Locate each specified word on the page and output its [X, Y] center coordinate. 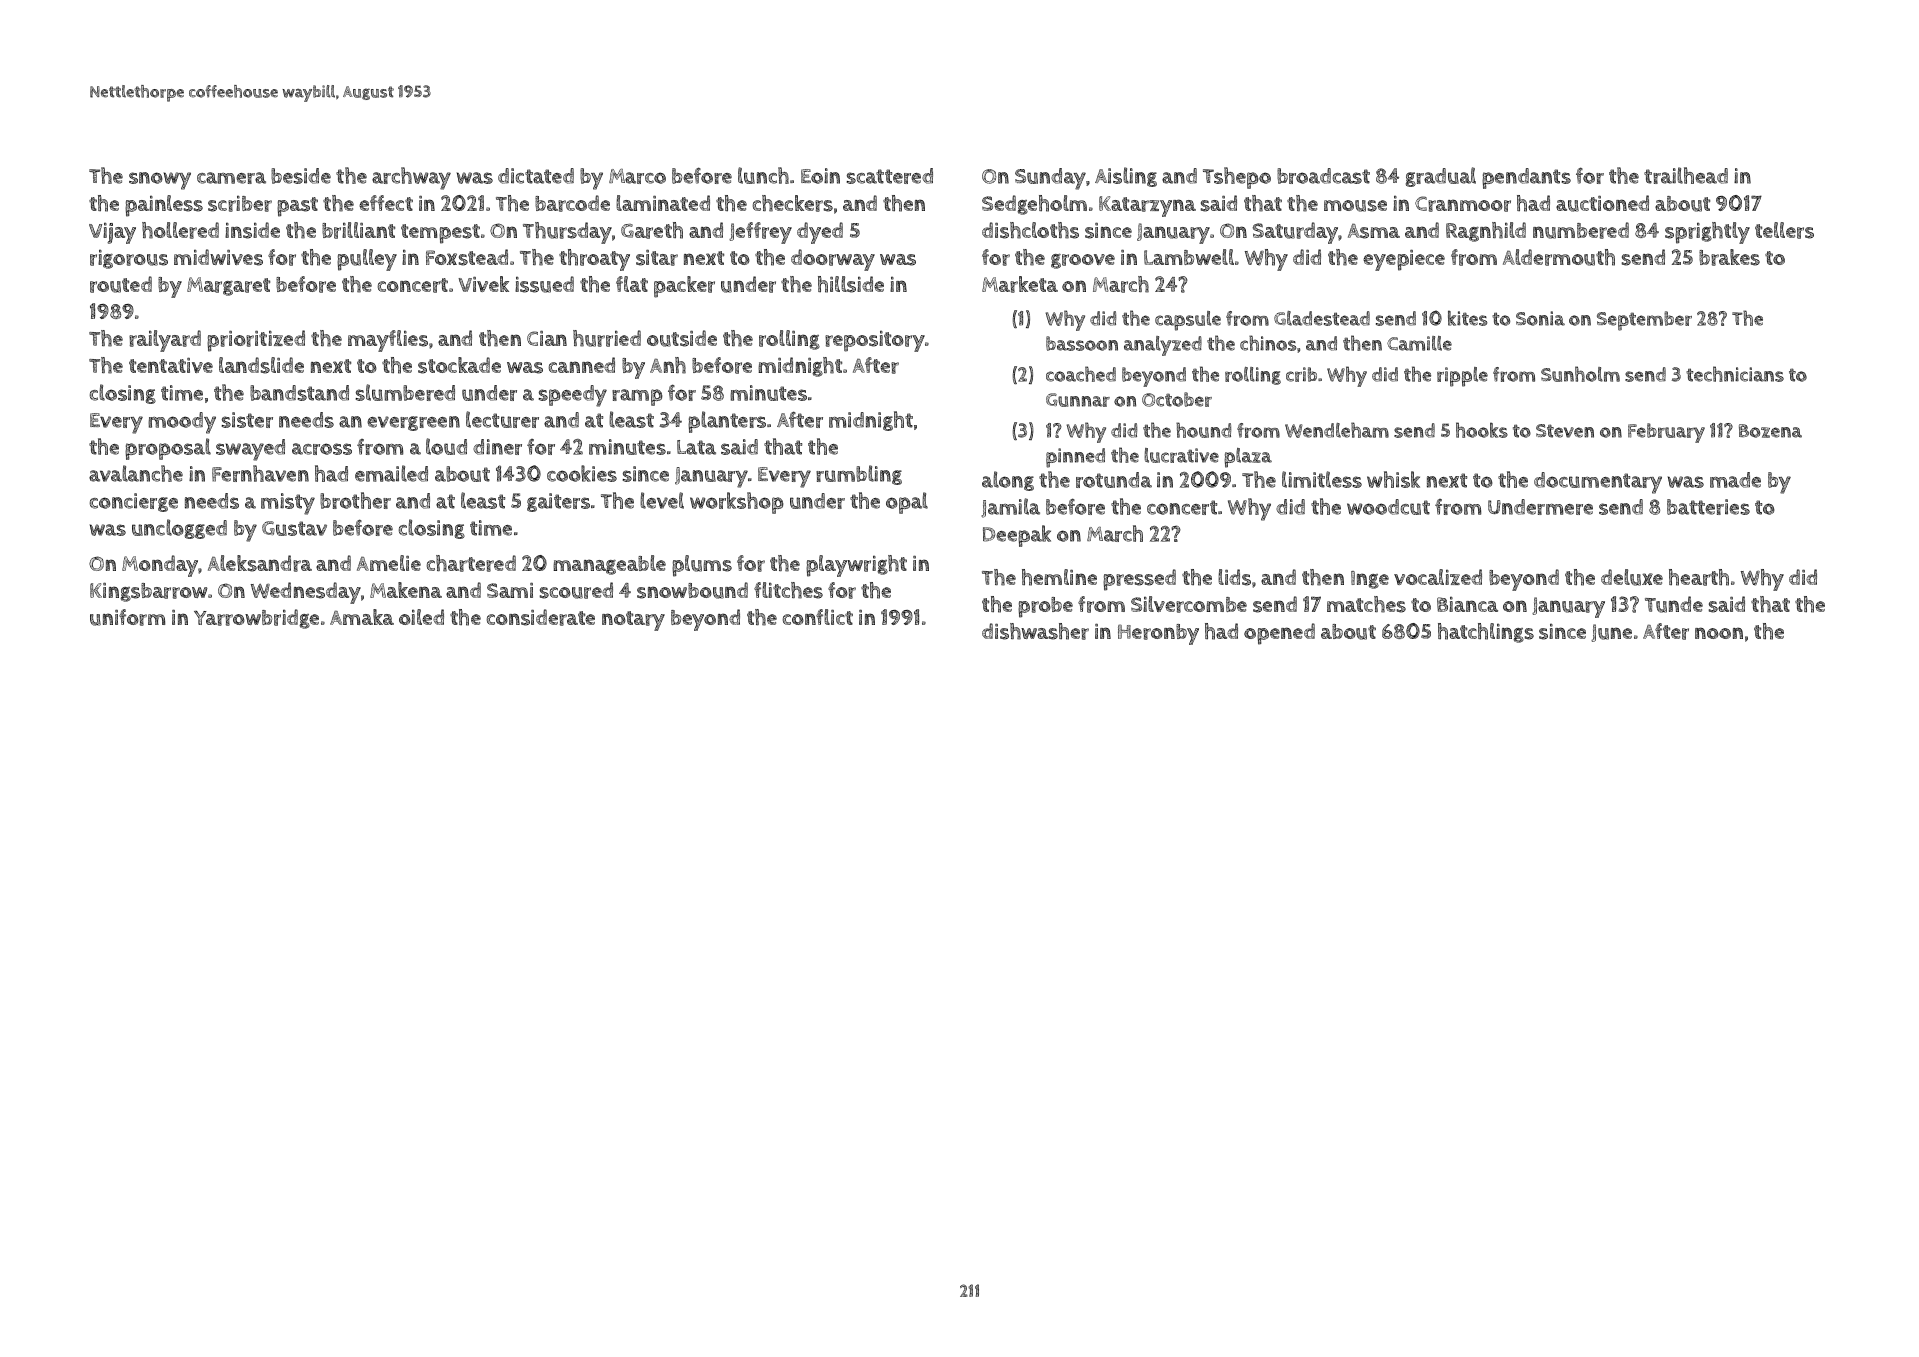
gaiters [558, 502]
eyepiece [1404, 260]
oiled [421, 617]
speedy [573, 396]
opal [907, 503]
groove [1083, 261]
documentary [1598, 483]
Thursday [567, 233]
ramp [637, 397]
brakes [1729, 257]
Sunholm [1580, 374]
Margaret [228, 286]
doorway [833, 260]
